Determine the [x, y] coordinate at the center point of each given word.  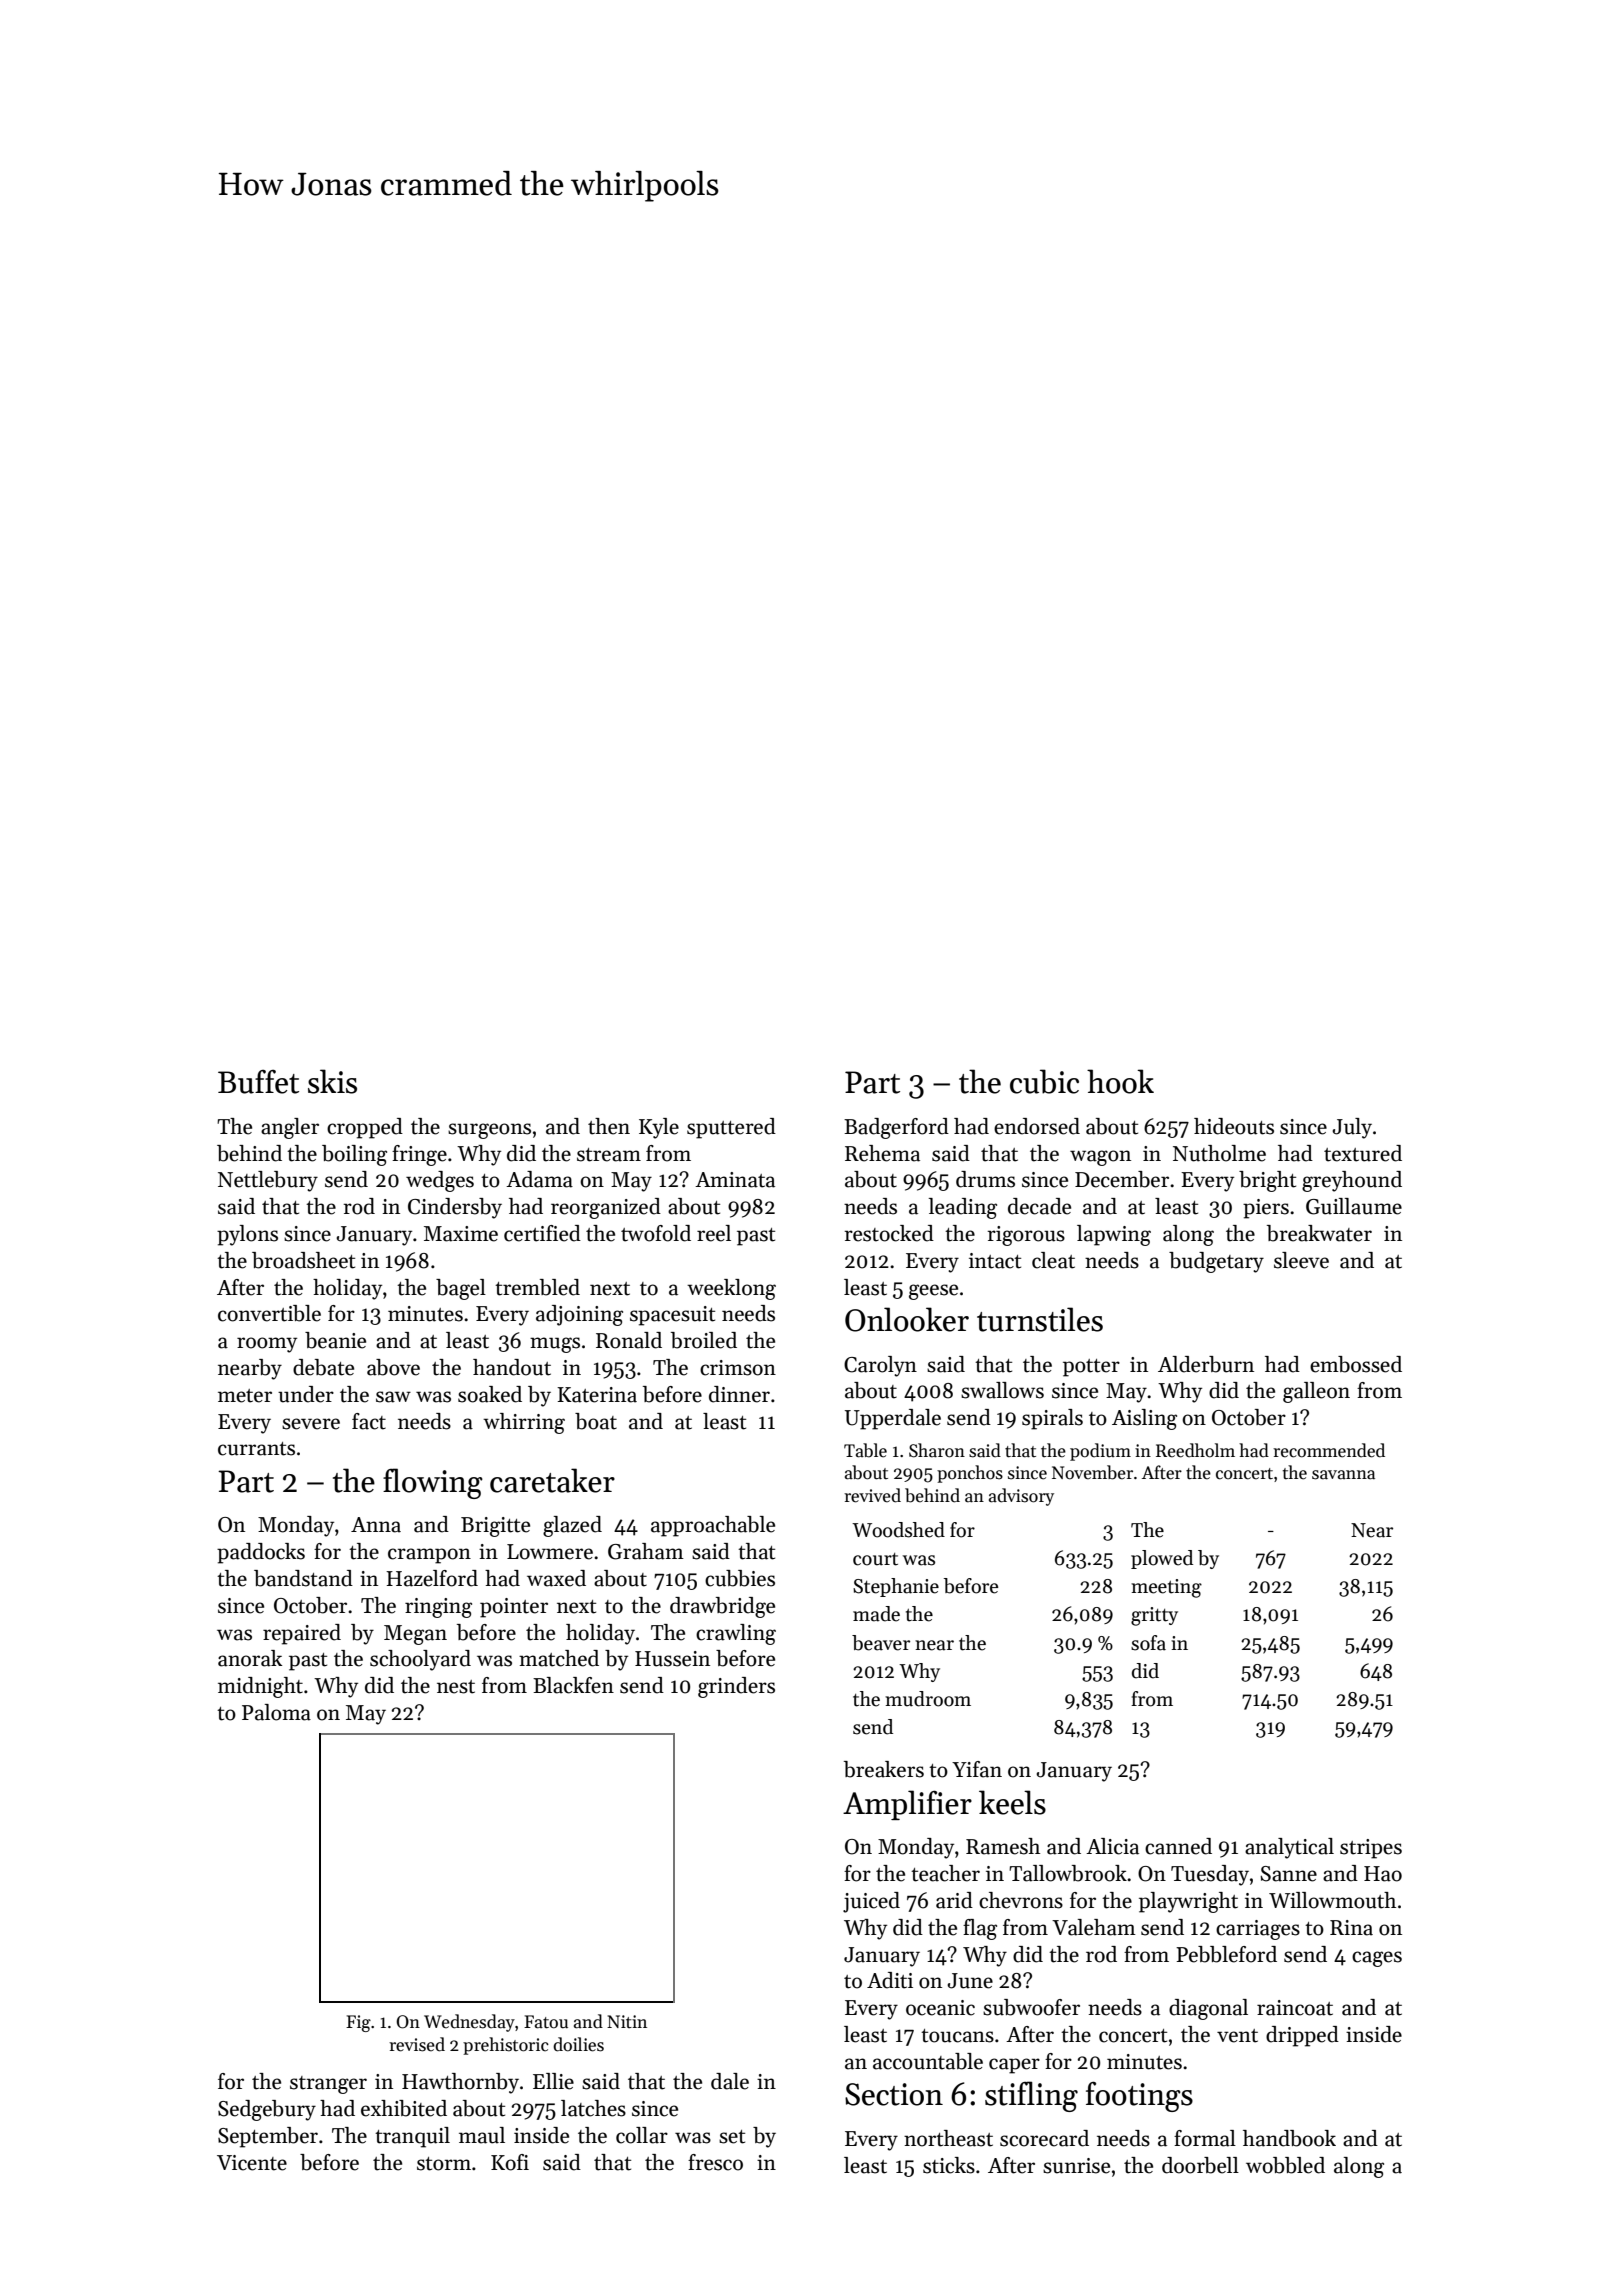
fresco [715, 2162]
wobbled [1285, 2165]
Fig [358, 2023]
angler [290, 1128]
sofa [1148, 1643]
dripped [1302, 2036]
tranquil [412, 2137]
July [1352, 1128]
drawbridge [722, 1607]
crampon [429, 1556]
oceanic [940, 2008]
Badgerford [896, 1128]
